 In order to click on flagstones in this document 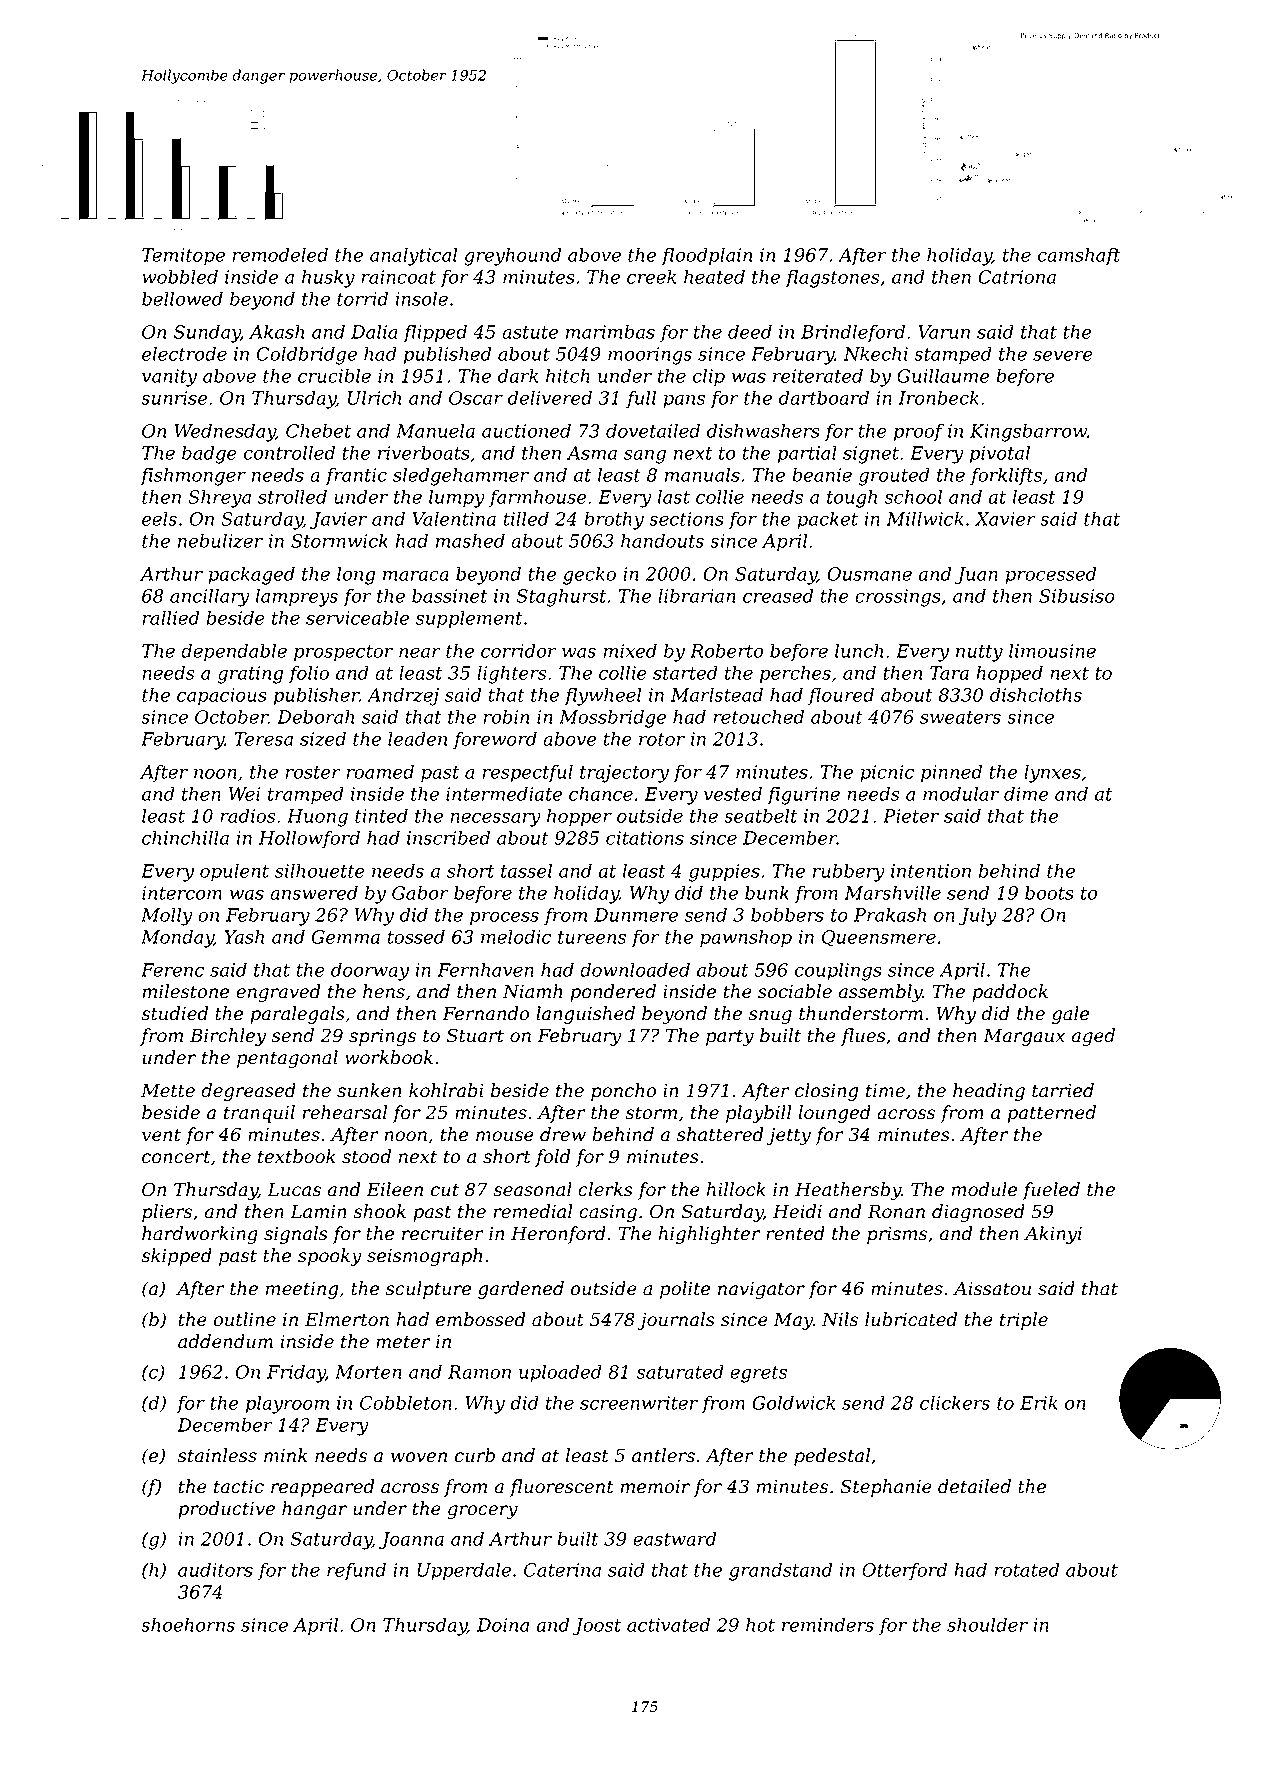, I will do `click(832, 278)`.
